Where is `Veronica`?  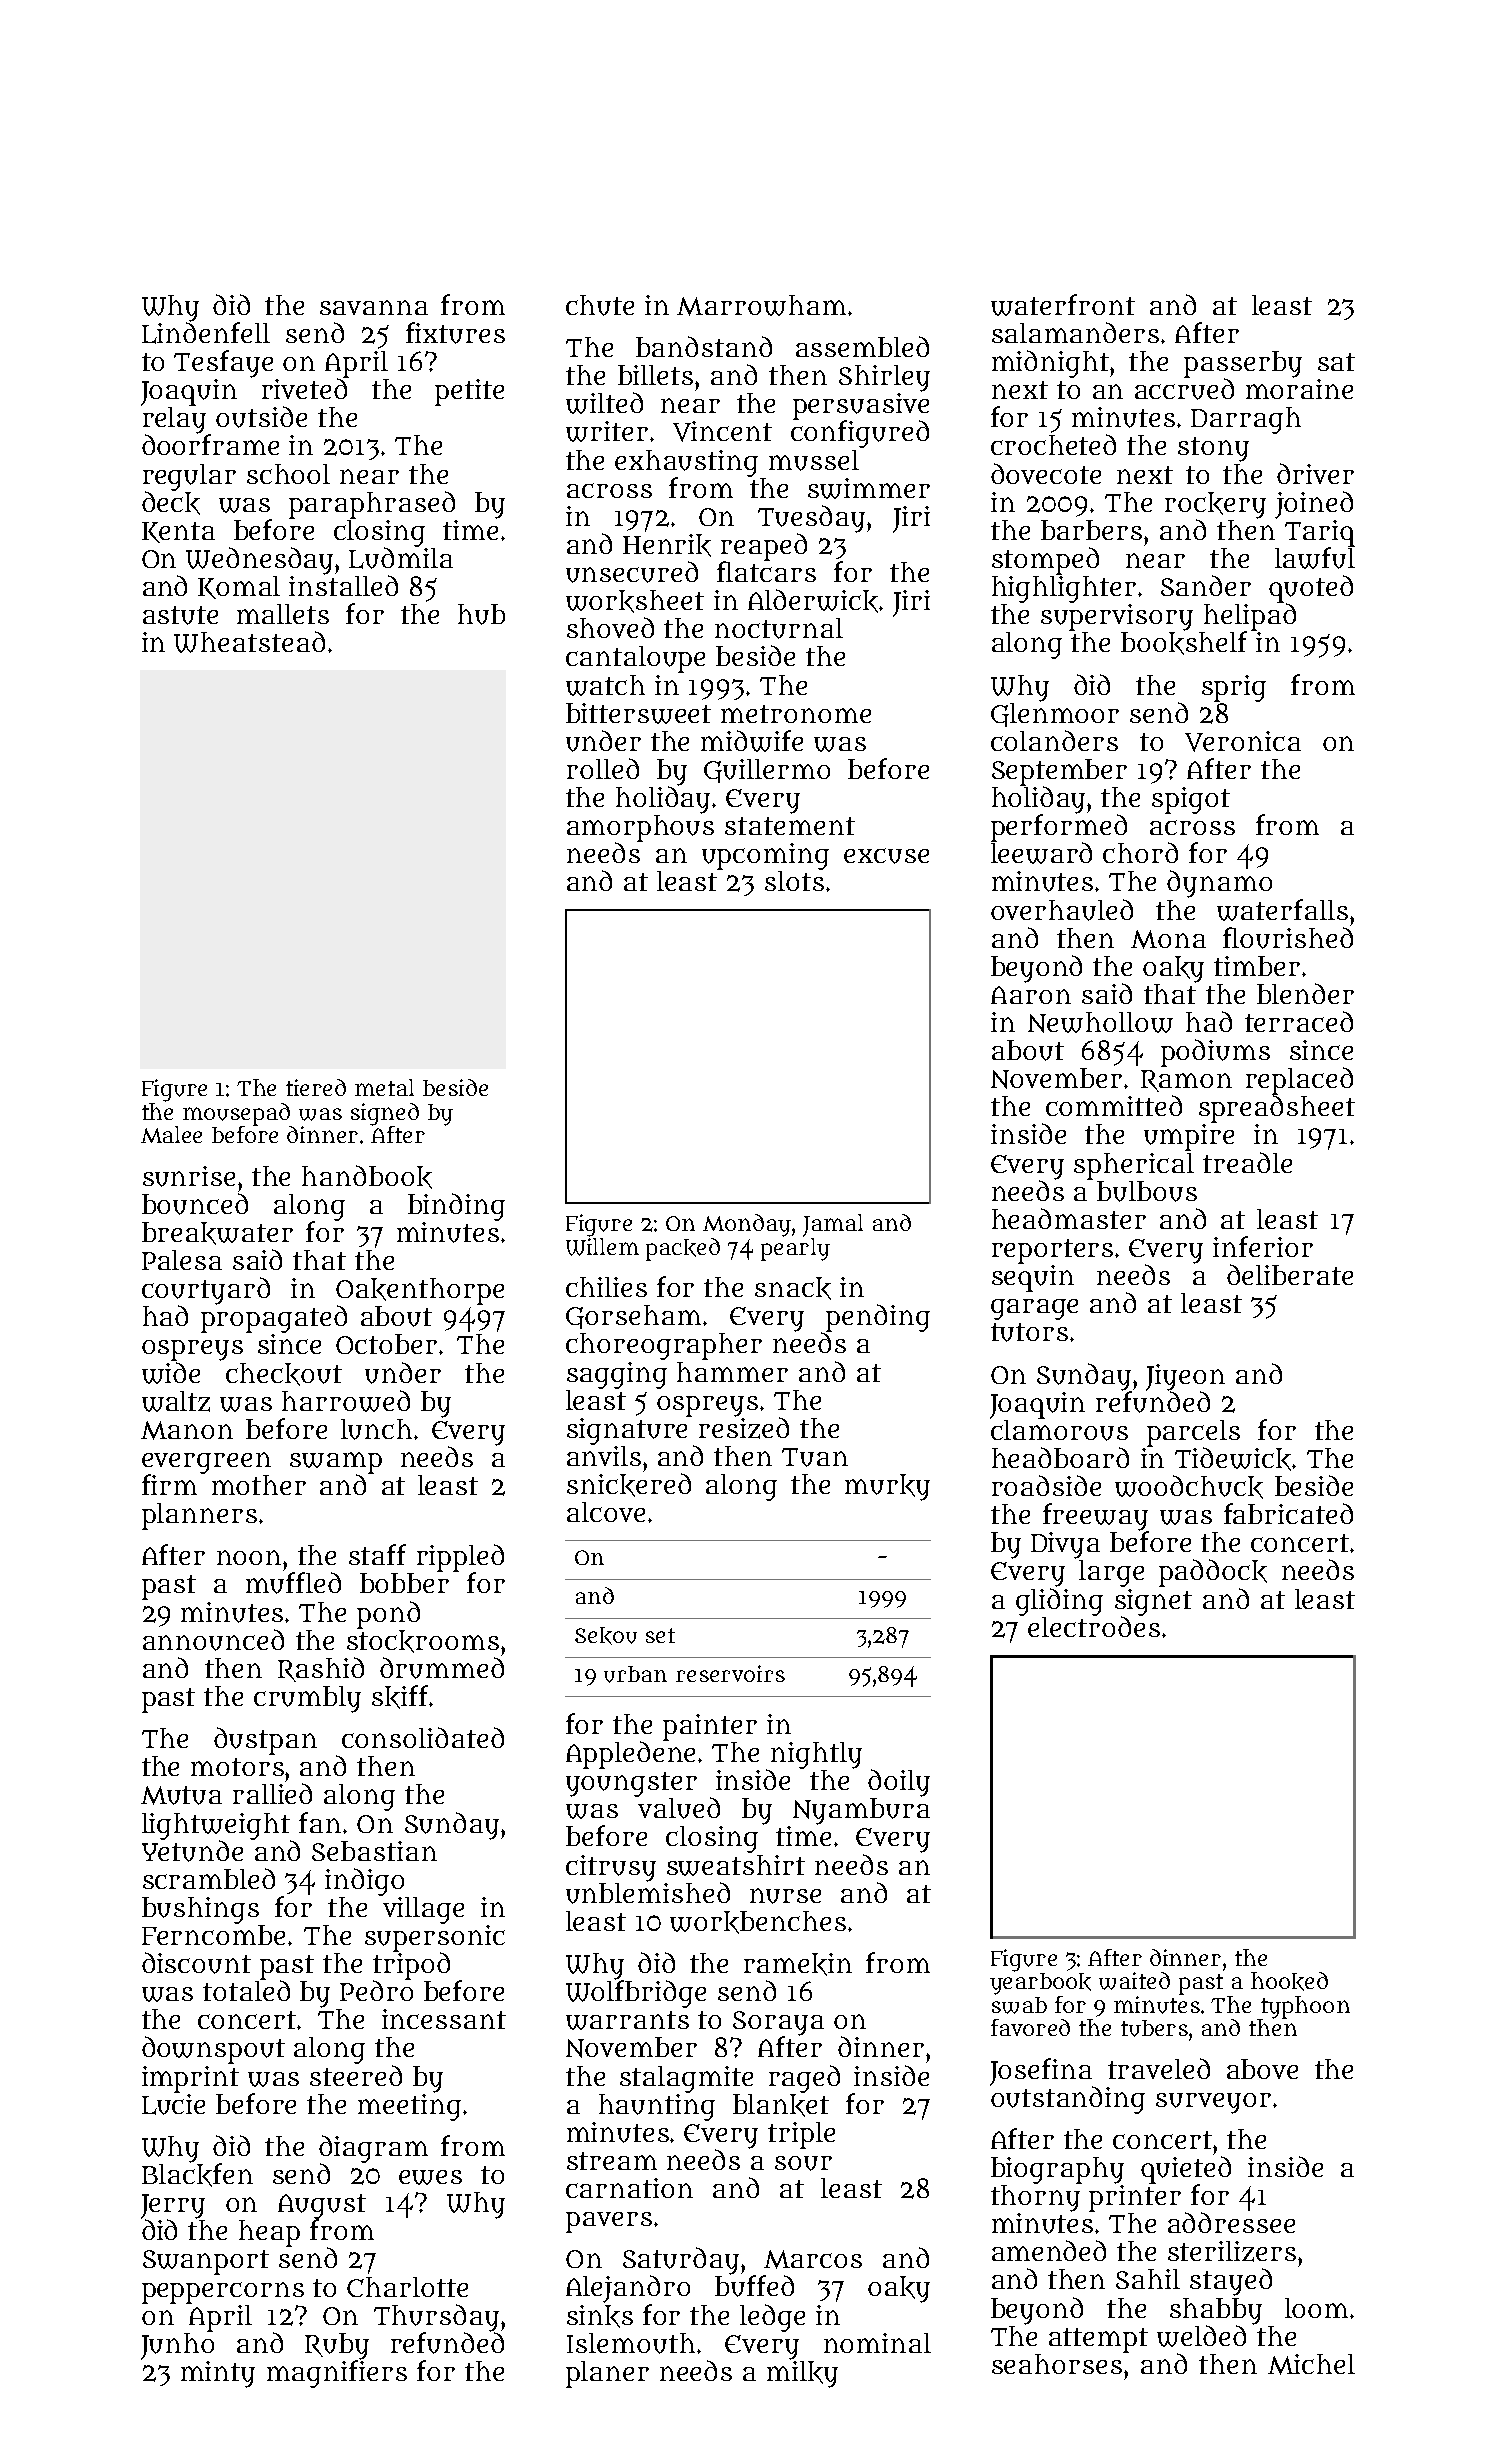
Veronica is located at coordinates (1243, 741).
